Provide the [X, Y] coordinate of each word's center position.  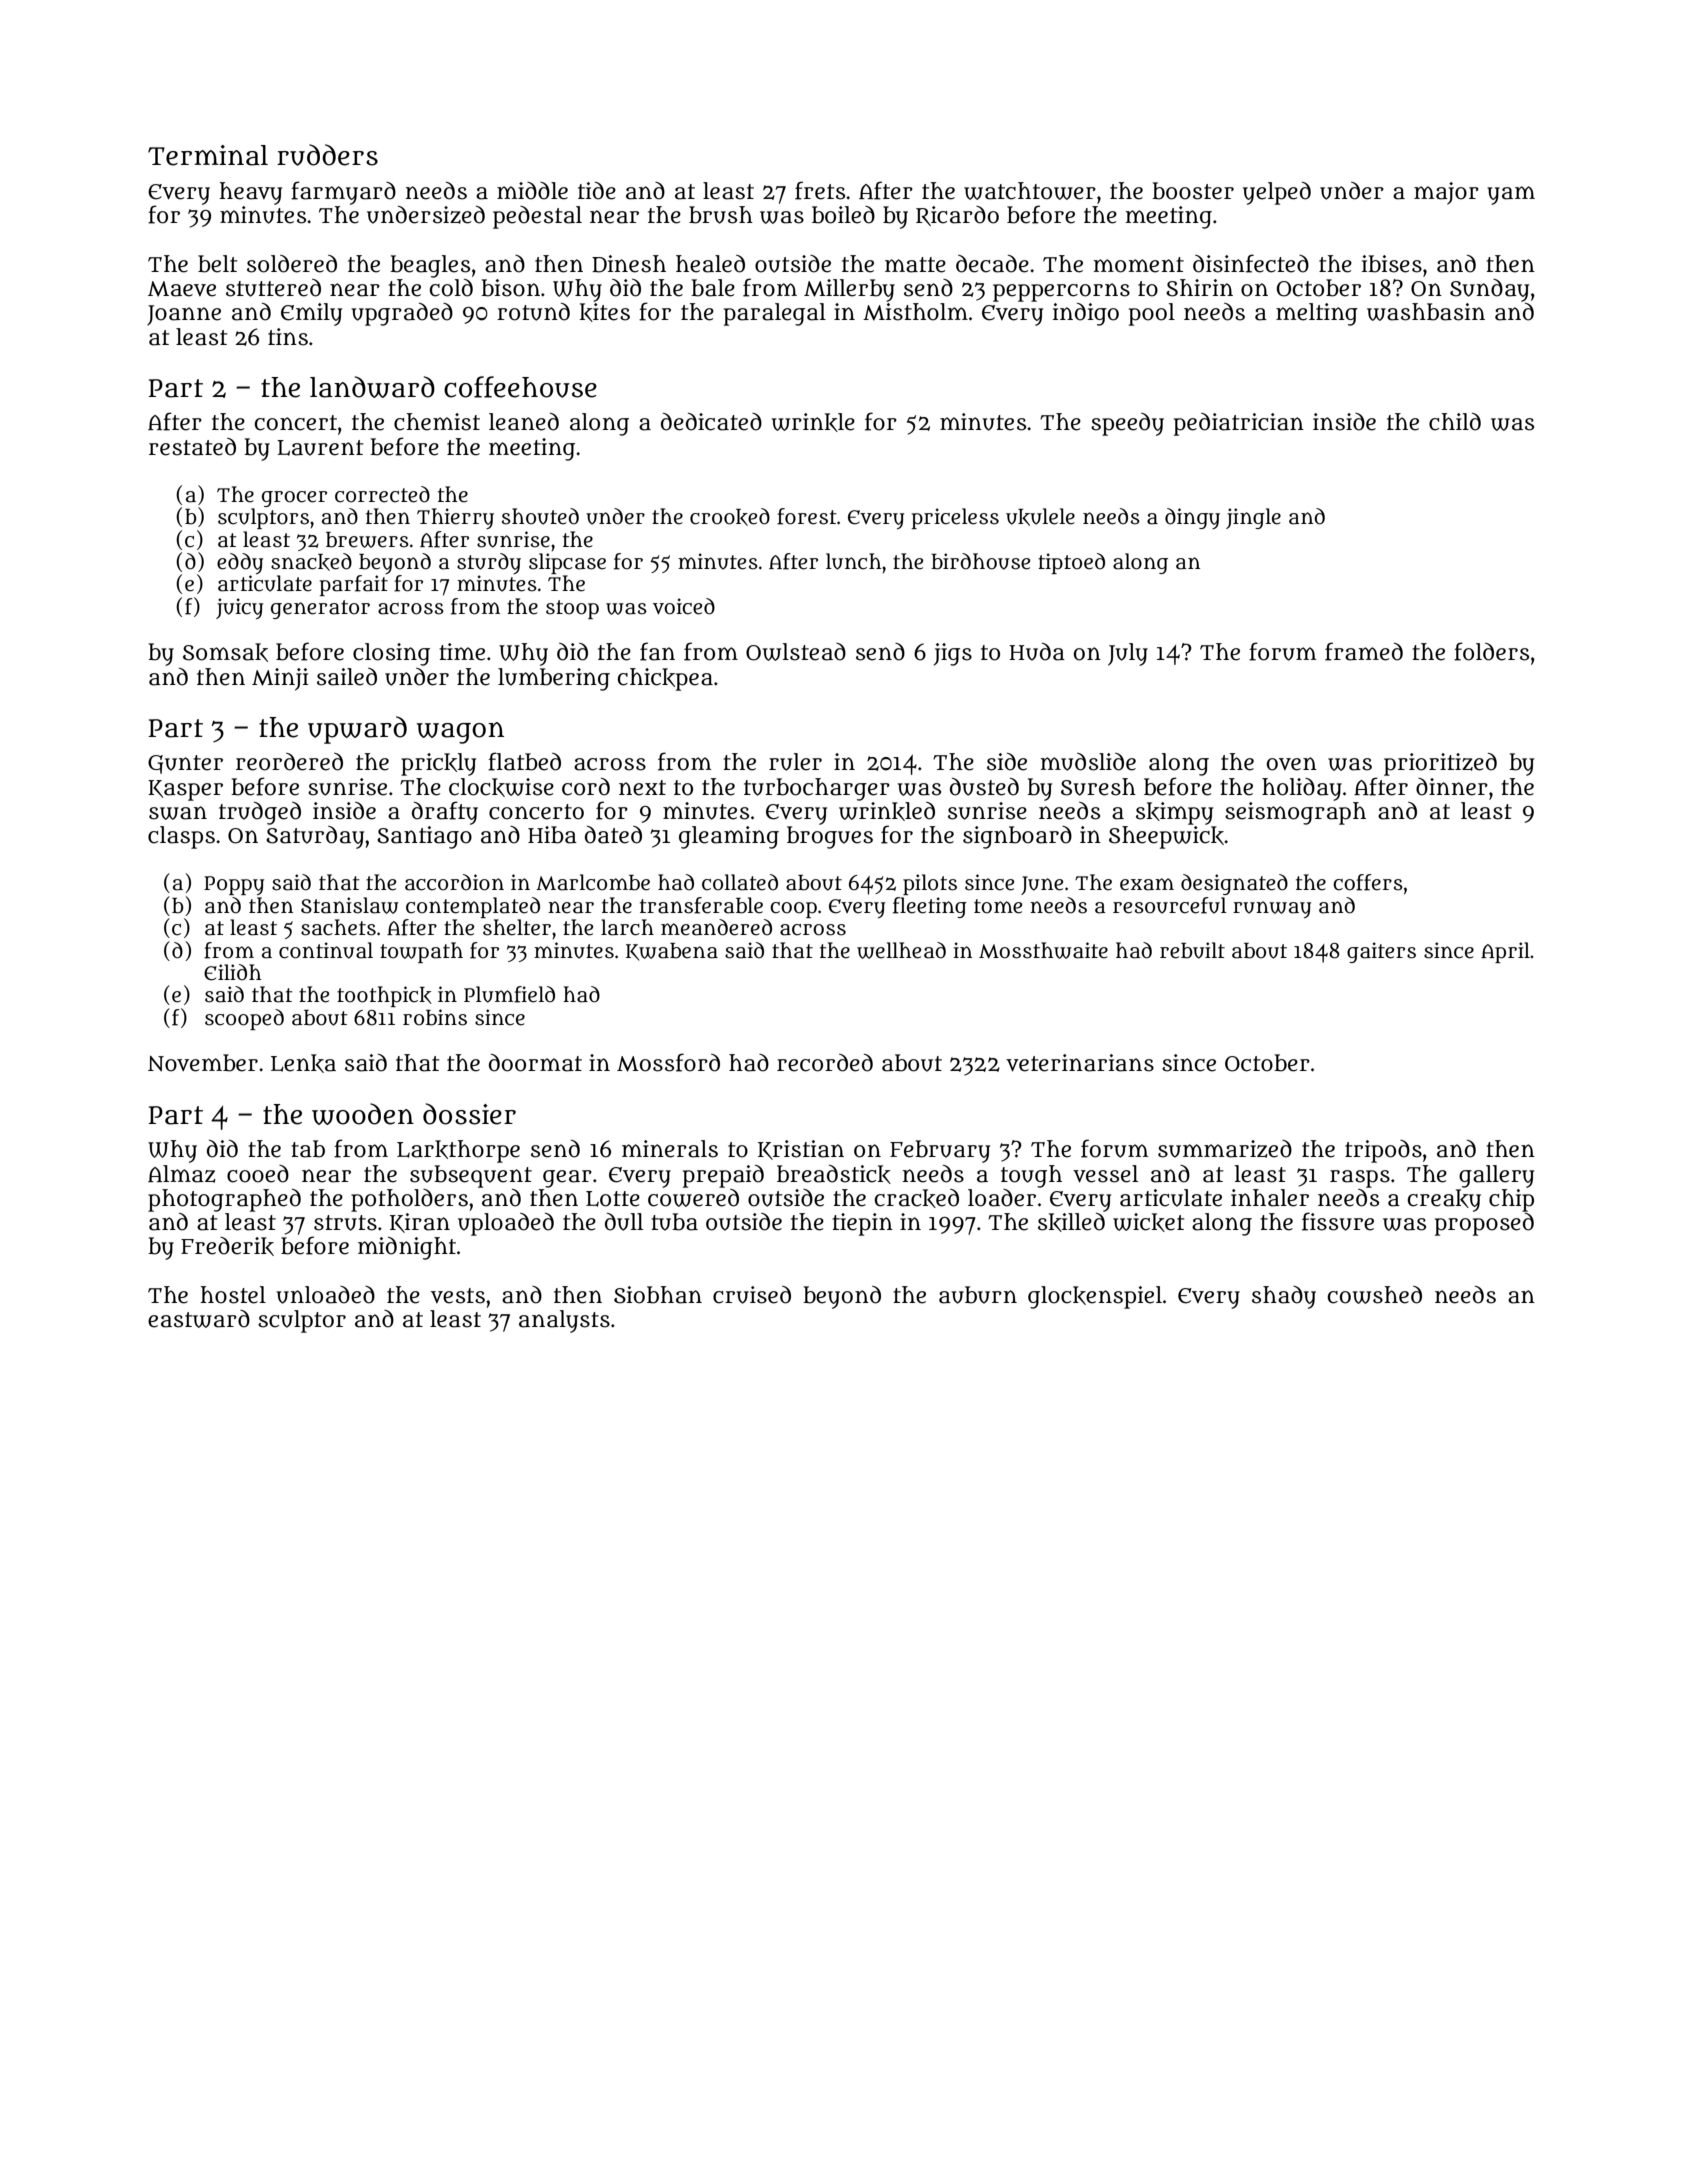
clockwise [501, 787]
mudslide [1088, 762]
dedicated [711, 422]
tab [308, 1149]
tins [288, 337]
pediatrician [1239, 424]
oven [1292, 764]
